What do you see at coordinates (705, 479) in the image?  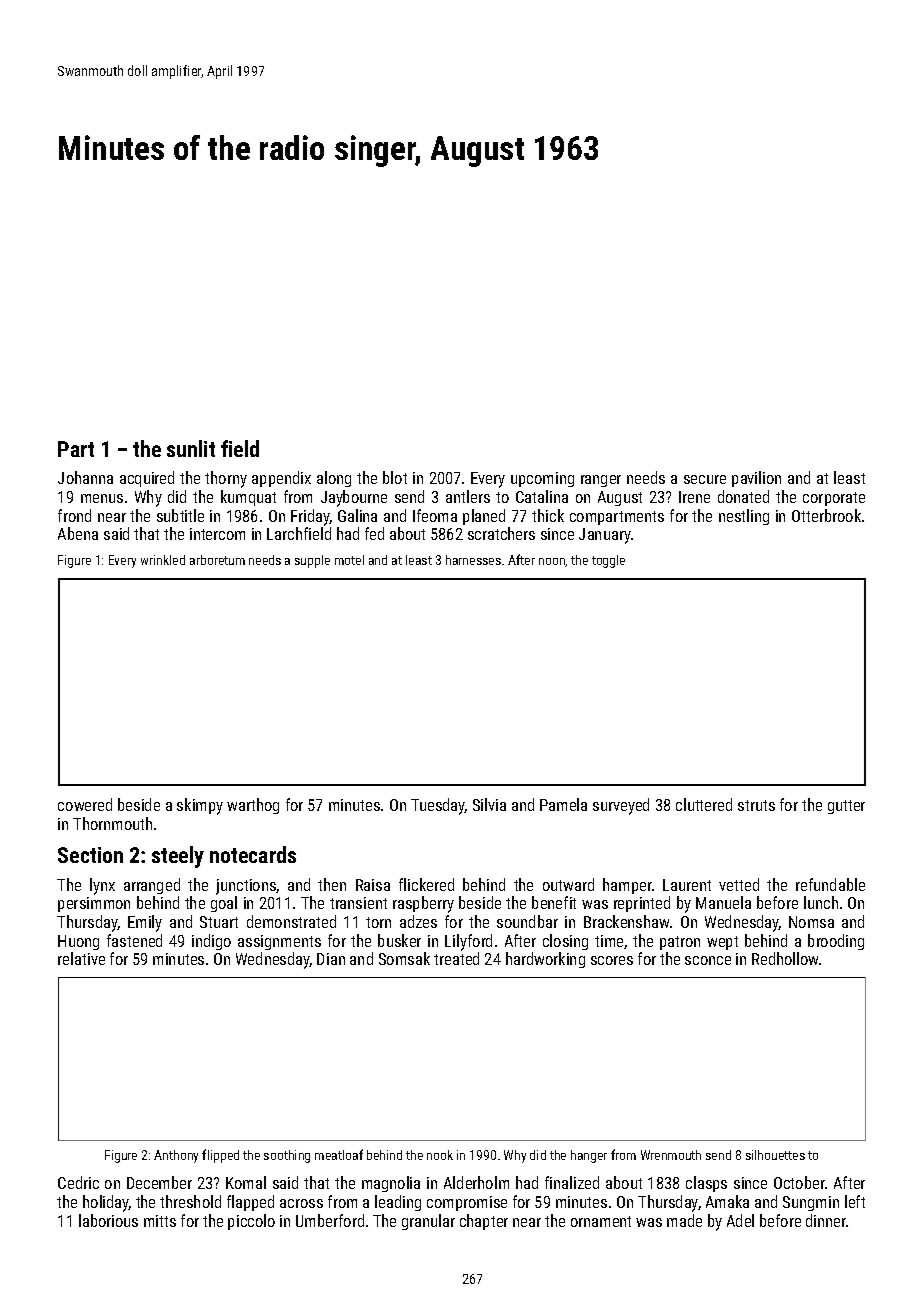 I see `secure` at bounding box center [705, 479].
